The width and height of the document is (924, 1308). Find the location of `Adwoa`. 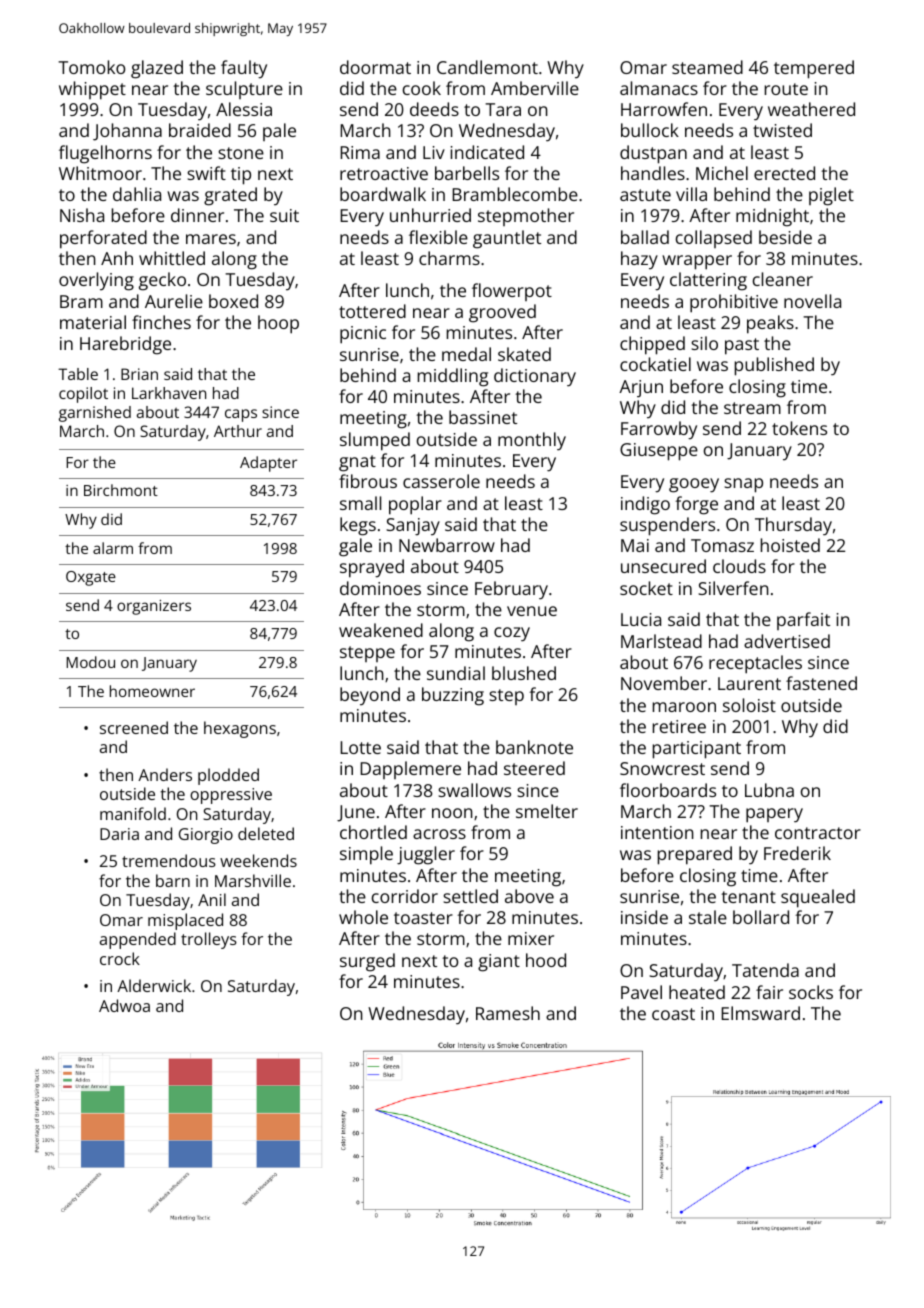

Adwoa is located at coordinates (124, 1005).
